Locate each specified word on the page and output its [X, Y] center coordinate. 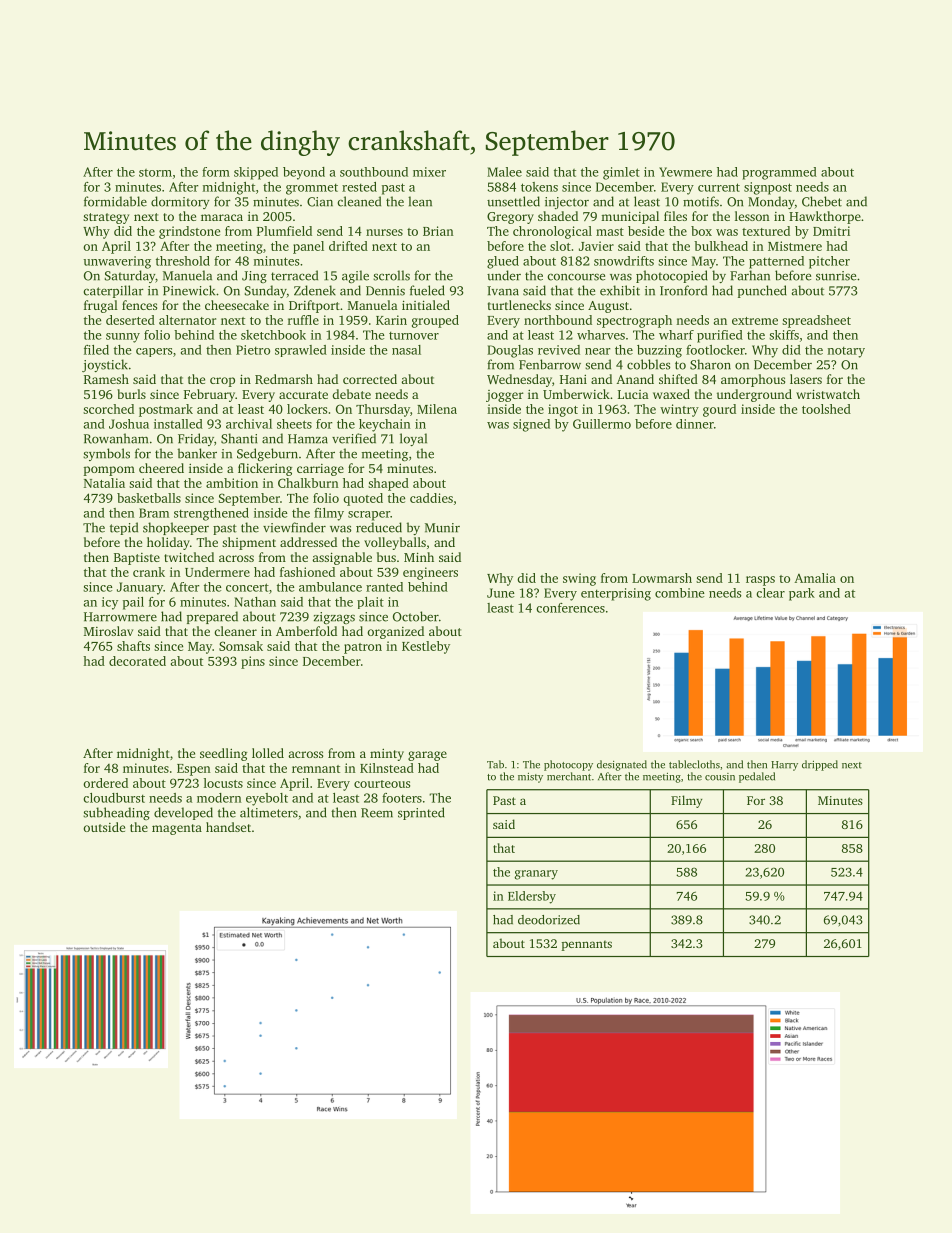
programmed [779, 173]
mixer [429, 172]
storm [155, 173]
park [802, 594]
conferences [570, 608]
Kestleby [426, 647]
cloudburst [114, 798]
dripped [820, 765]
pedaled [757, 777]
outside [104, 827]
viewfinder [294, 527]
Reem [377, 813]
